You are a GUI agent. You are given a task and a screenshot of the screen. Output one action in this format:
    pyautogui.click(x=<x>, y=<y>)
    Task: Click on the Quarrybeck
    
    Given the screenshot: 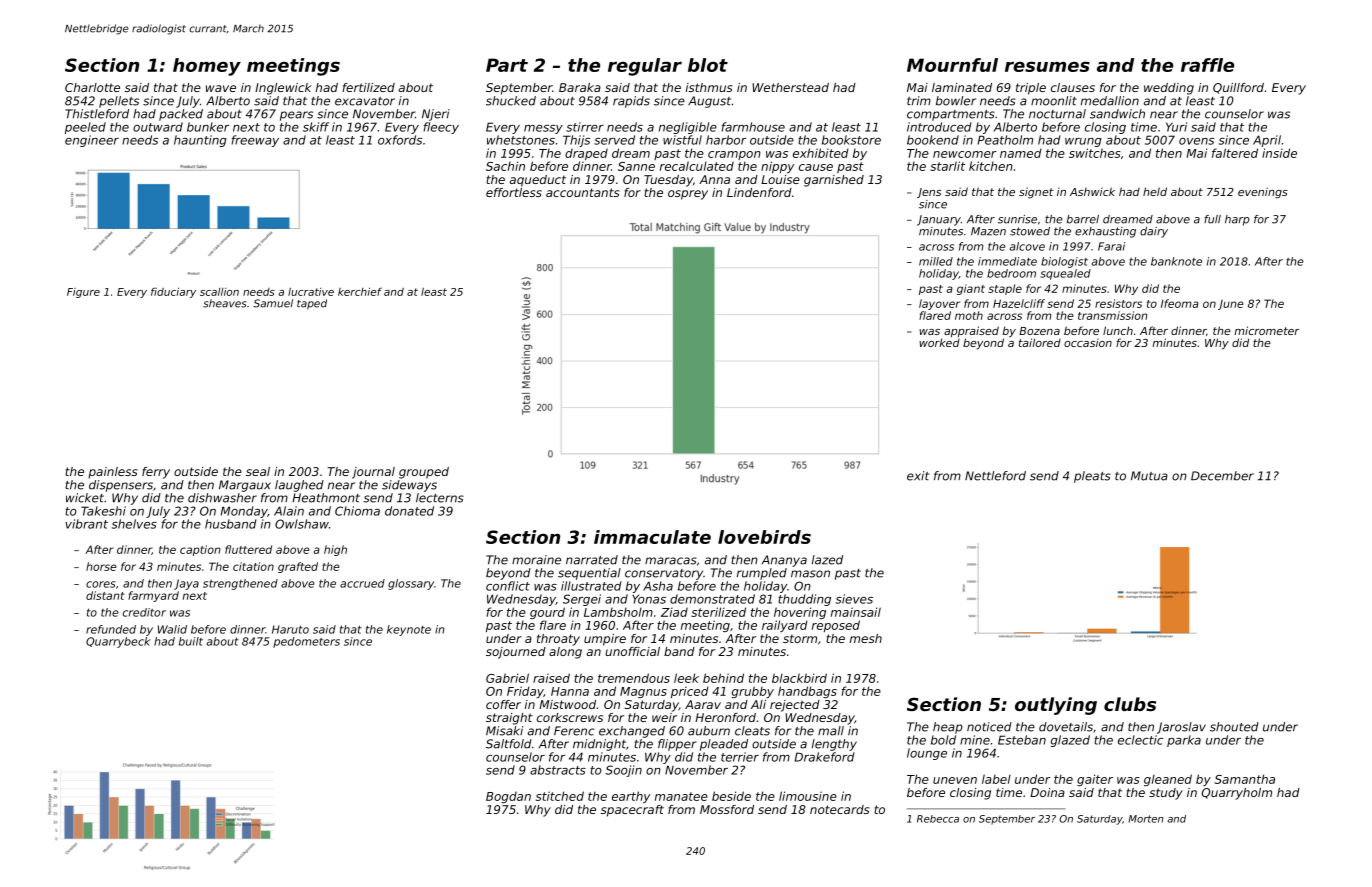 What is the action you would take?
    pyautogui.click(x=118, y=642)
